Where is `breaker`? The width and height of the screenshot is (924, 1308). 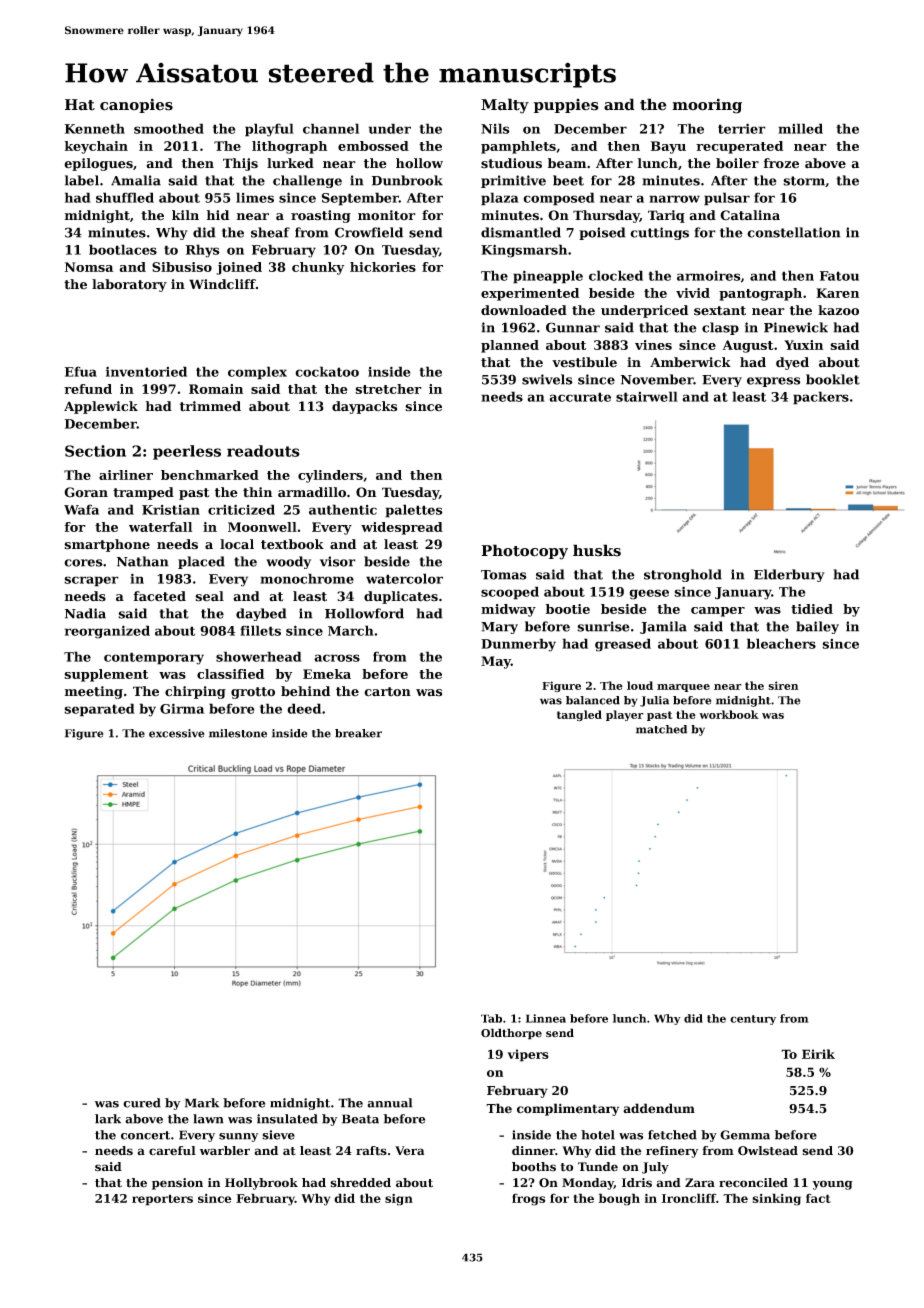 breaker is located at coordinates (358, 733).
